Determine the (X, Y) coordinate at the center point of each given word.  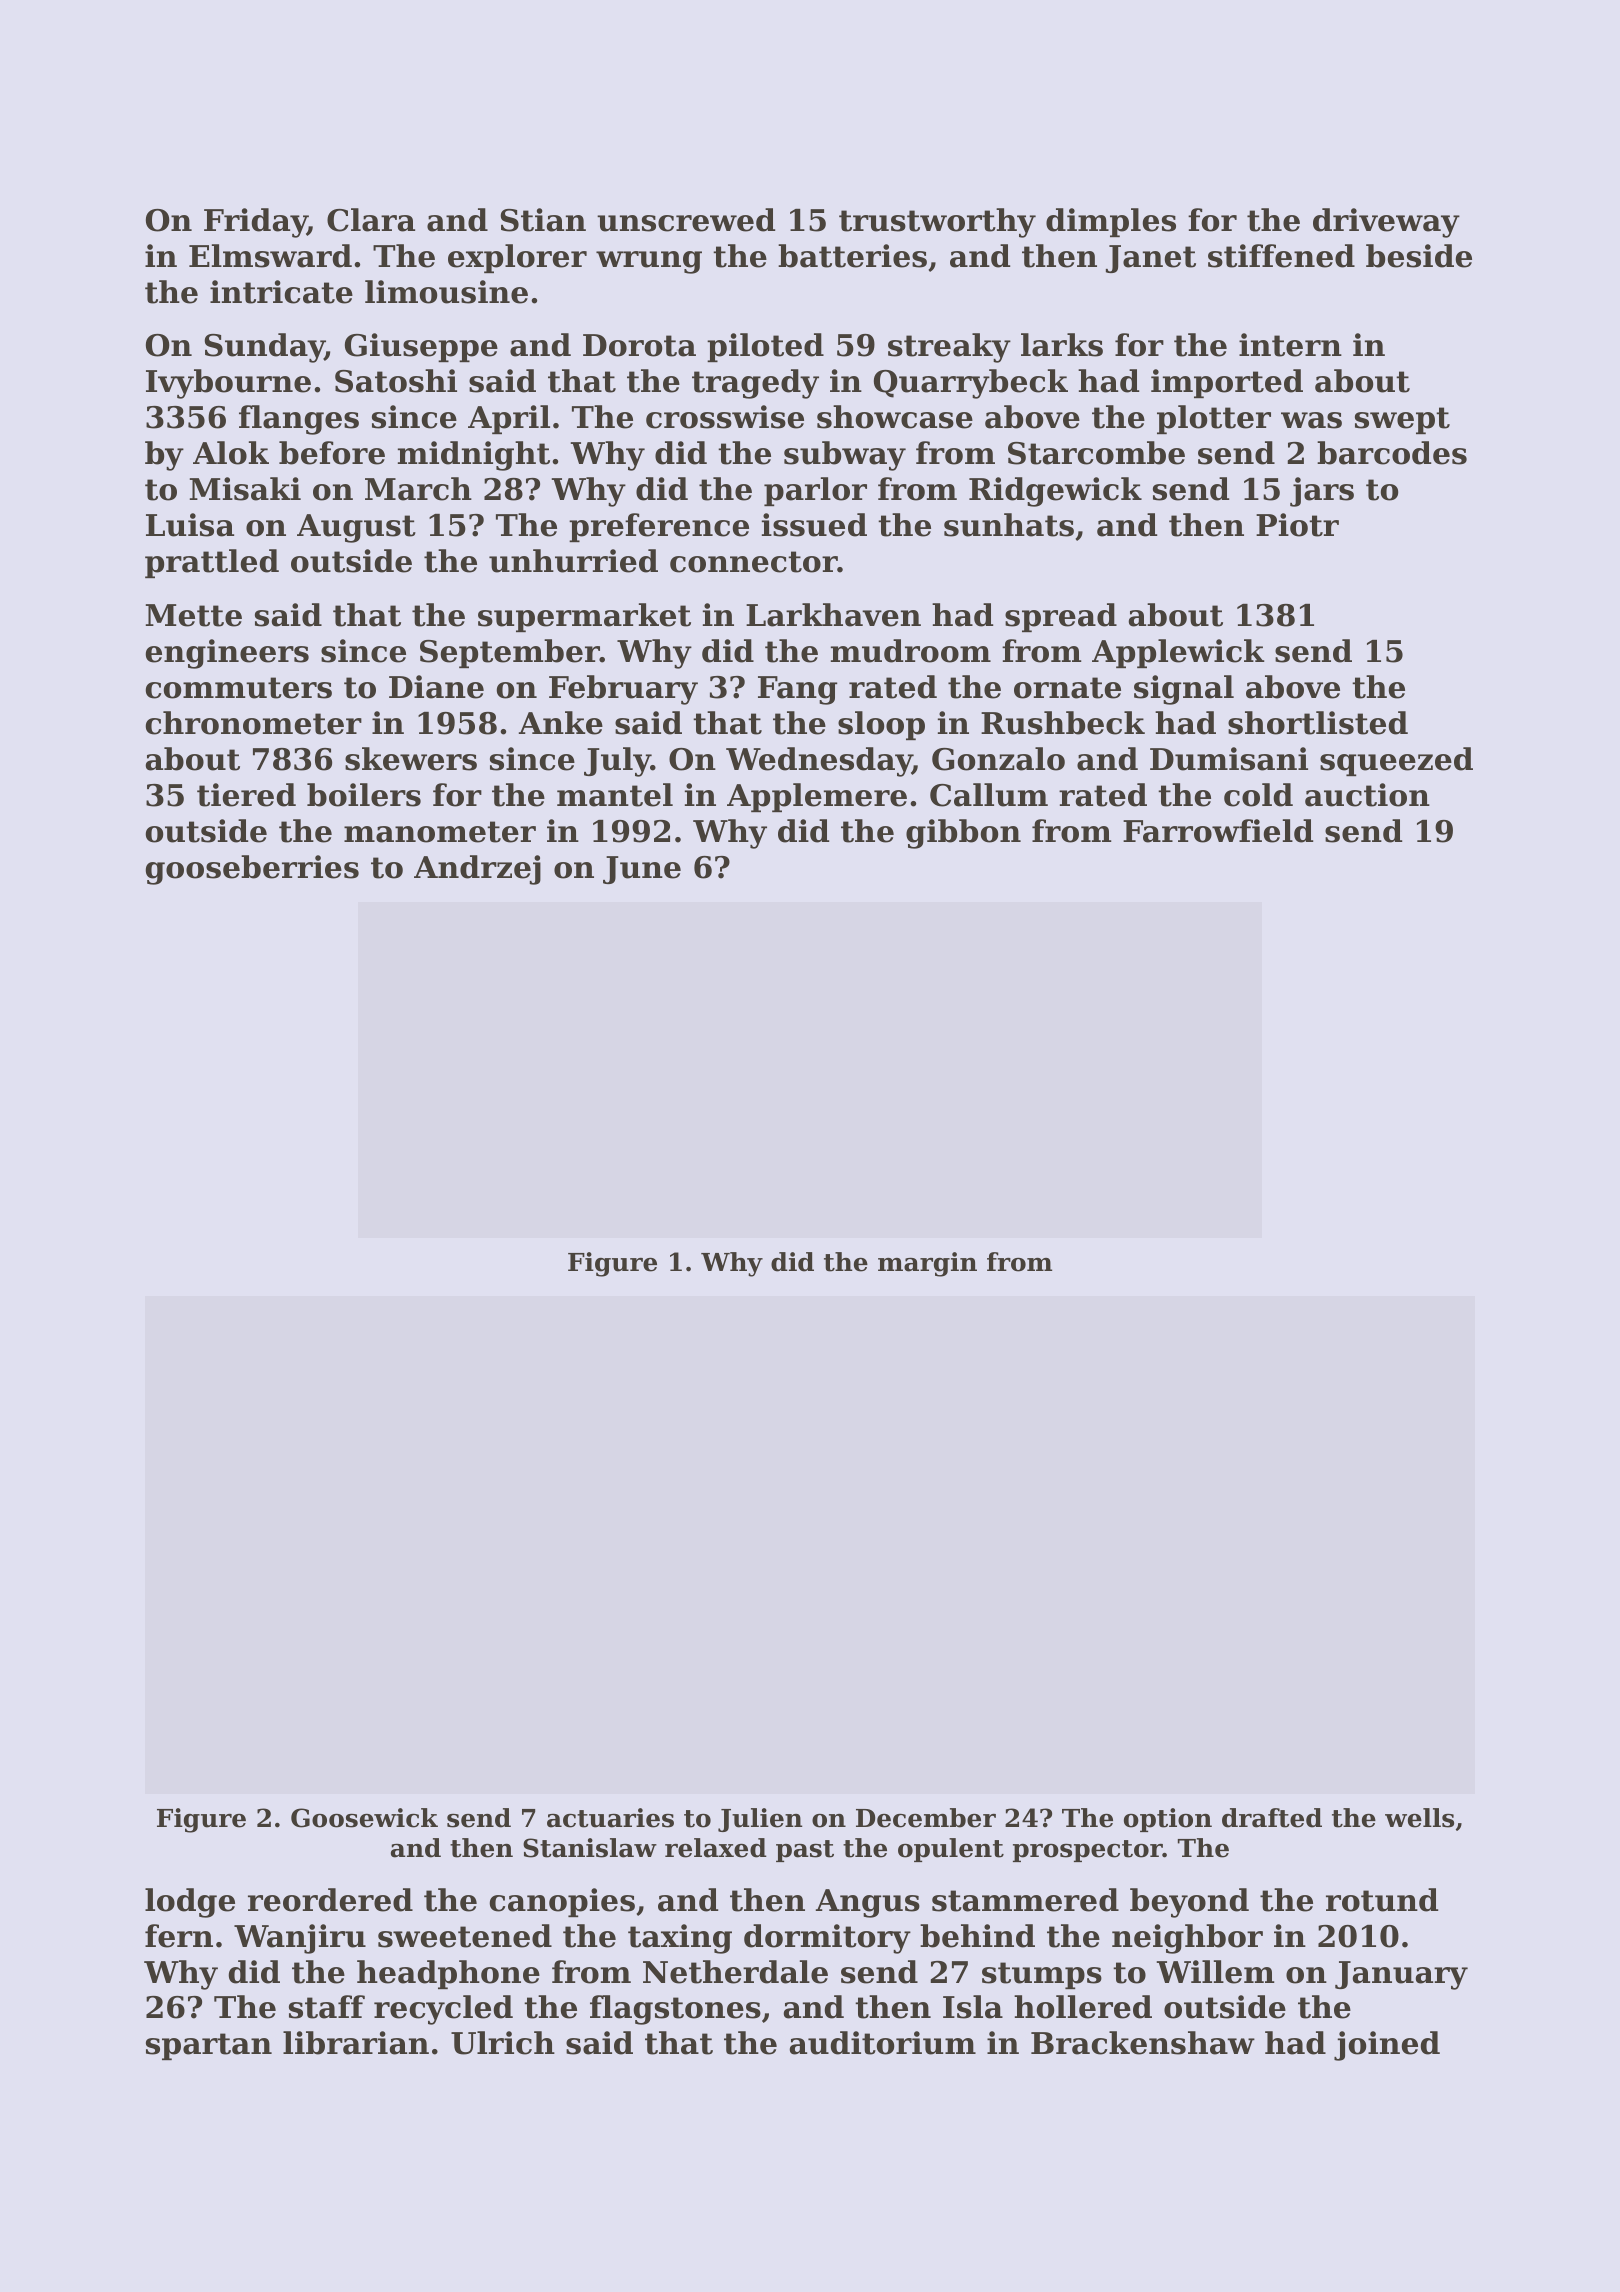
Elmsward (270, 256)
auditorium (883, 2043)
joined (1387, 2046)
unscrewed (686, 220)
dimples (1111, 222)
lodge (190, 1903)
